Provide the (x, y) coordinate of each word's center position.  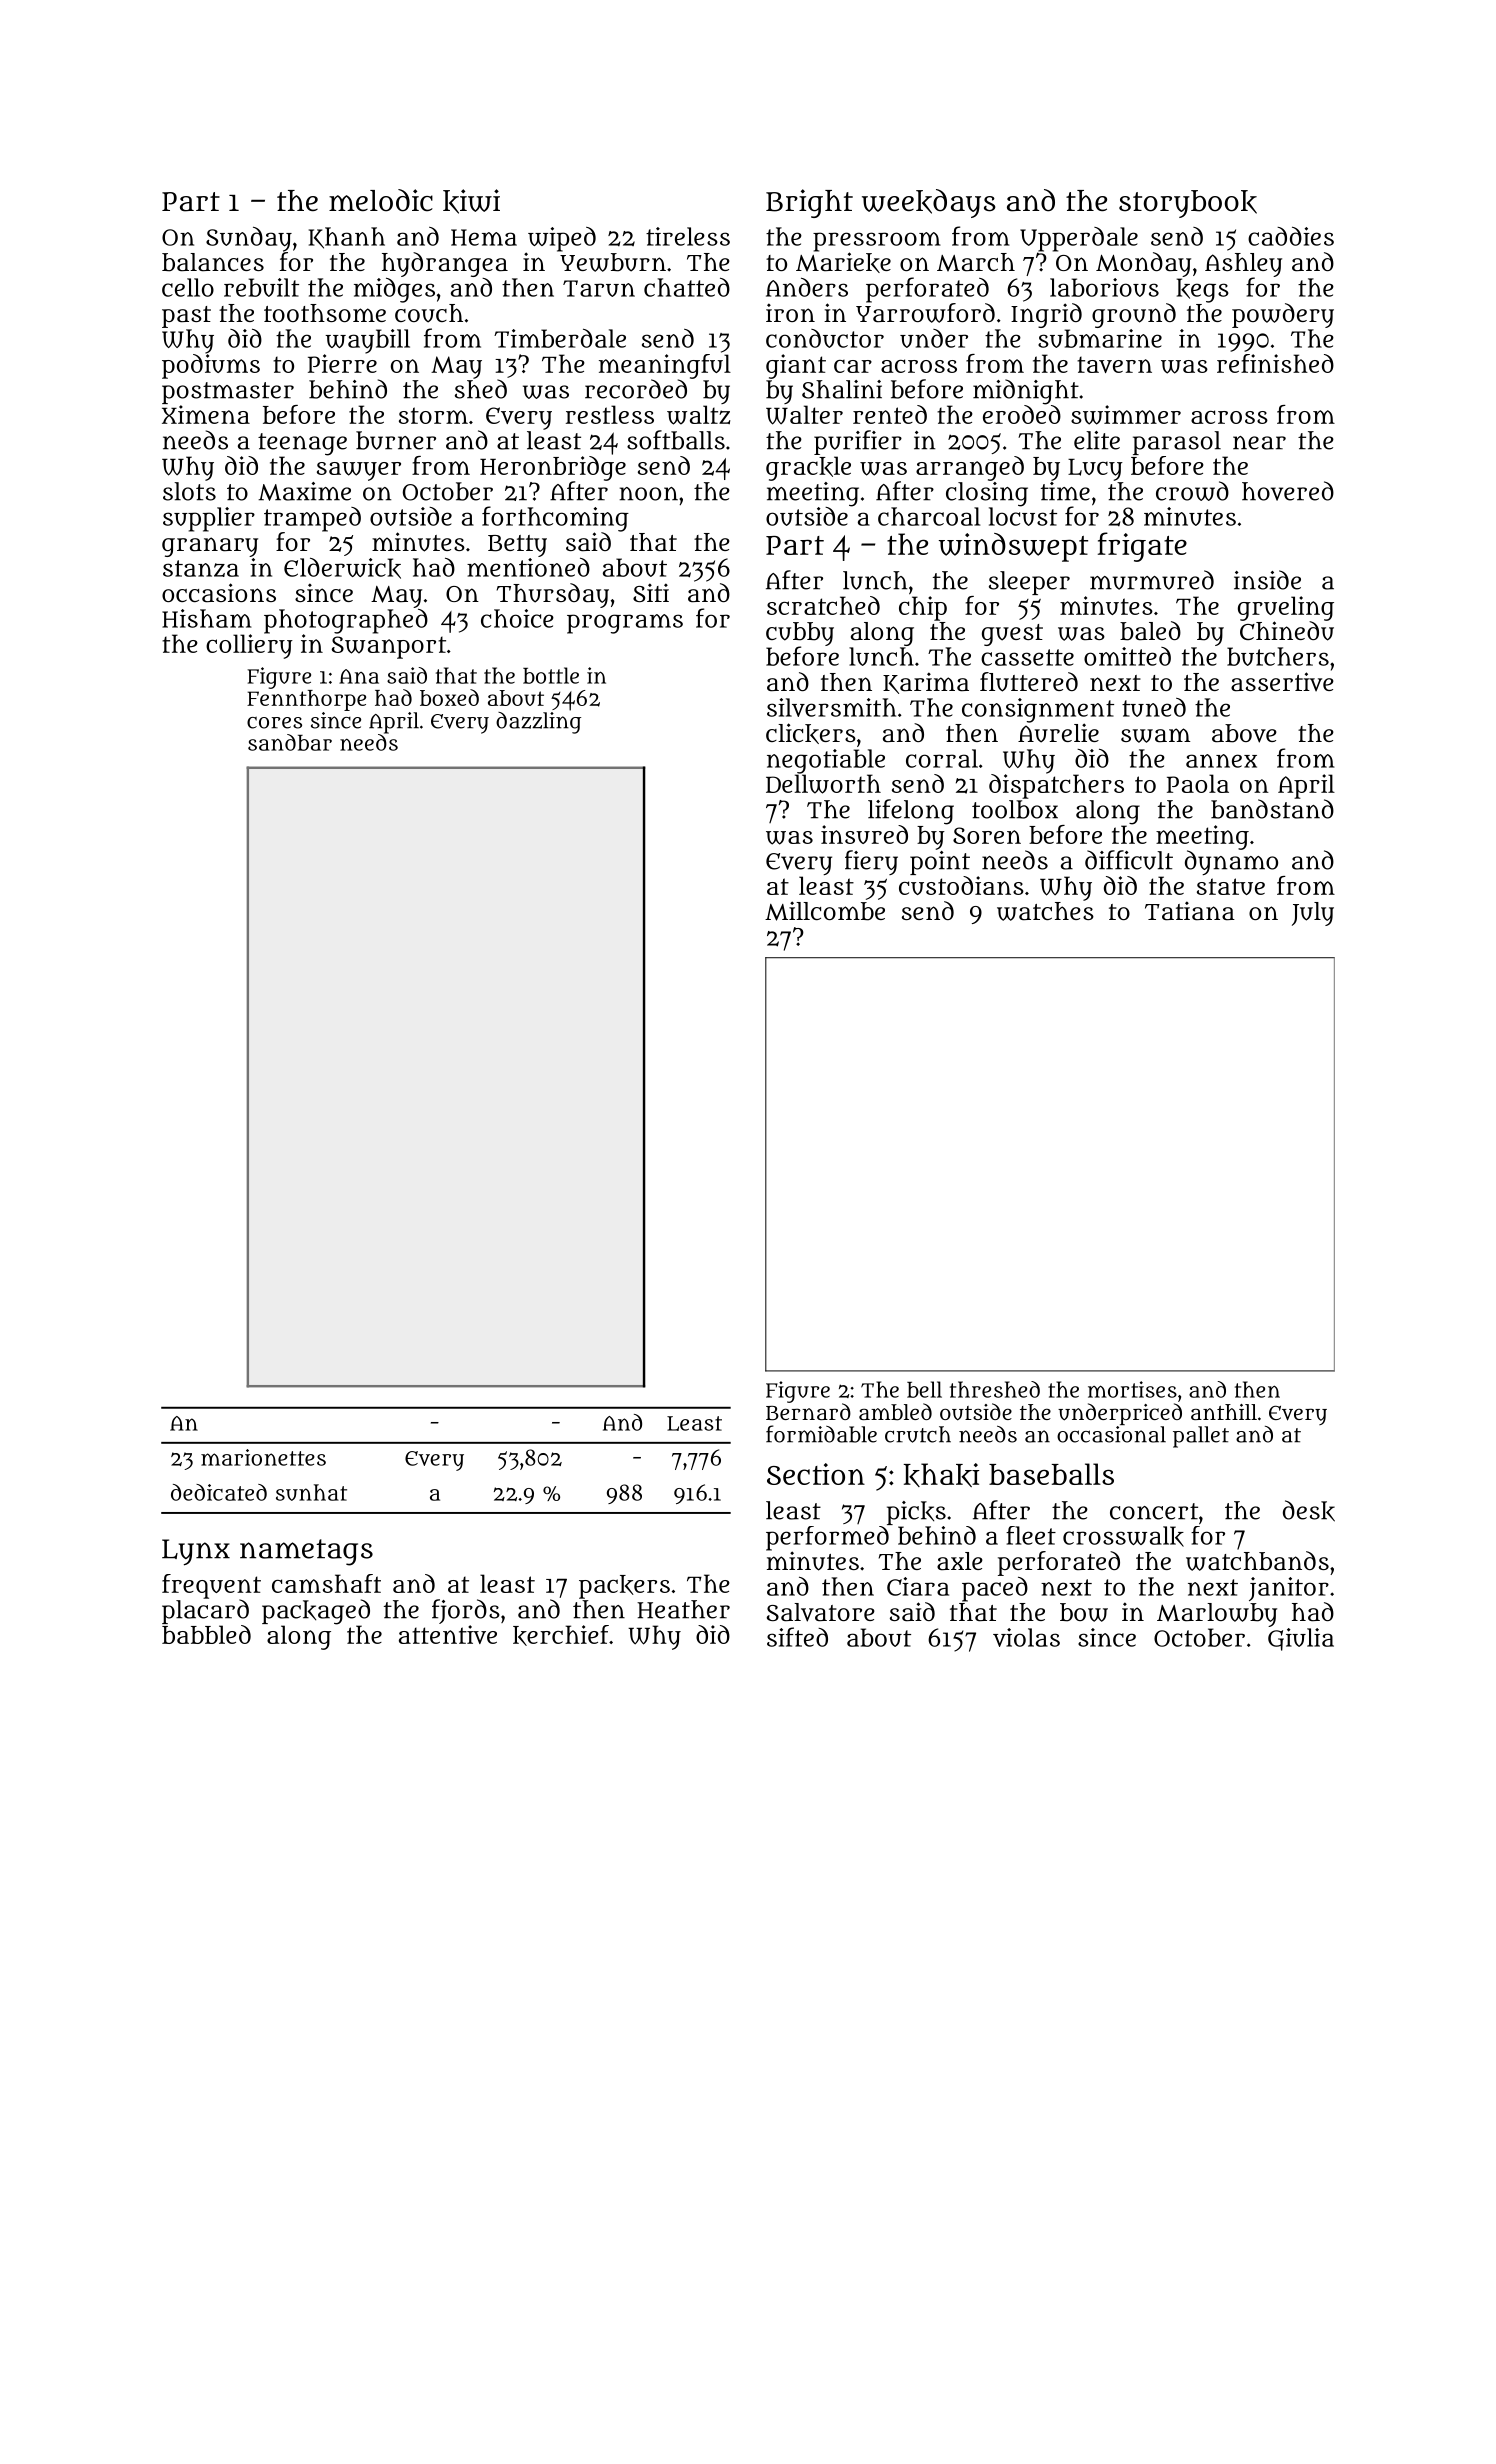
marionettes (263, 1457)
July (1313, 914)
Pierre (342, 363)
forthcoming (555, 519)
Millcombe (825, 911)
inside (1267, 580)
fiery (871, 862)
